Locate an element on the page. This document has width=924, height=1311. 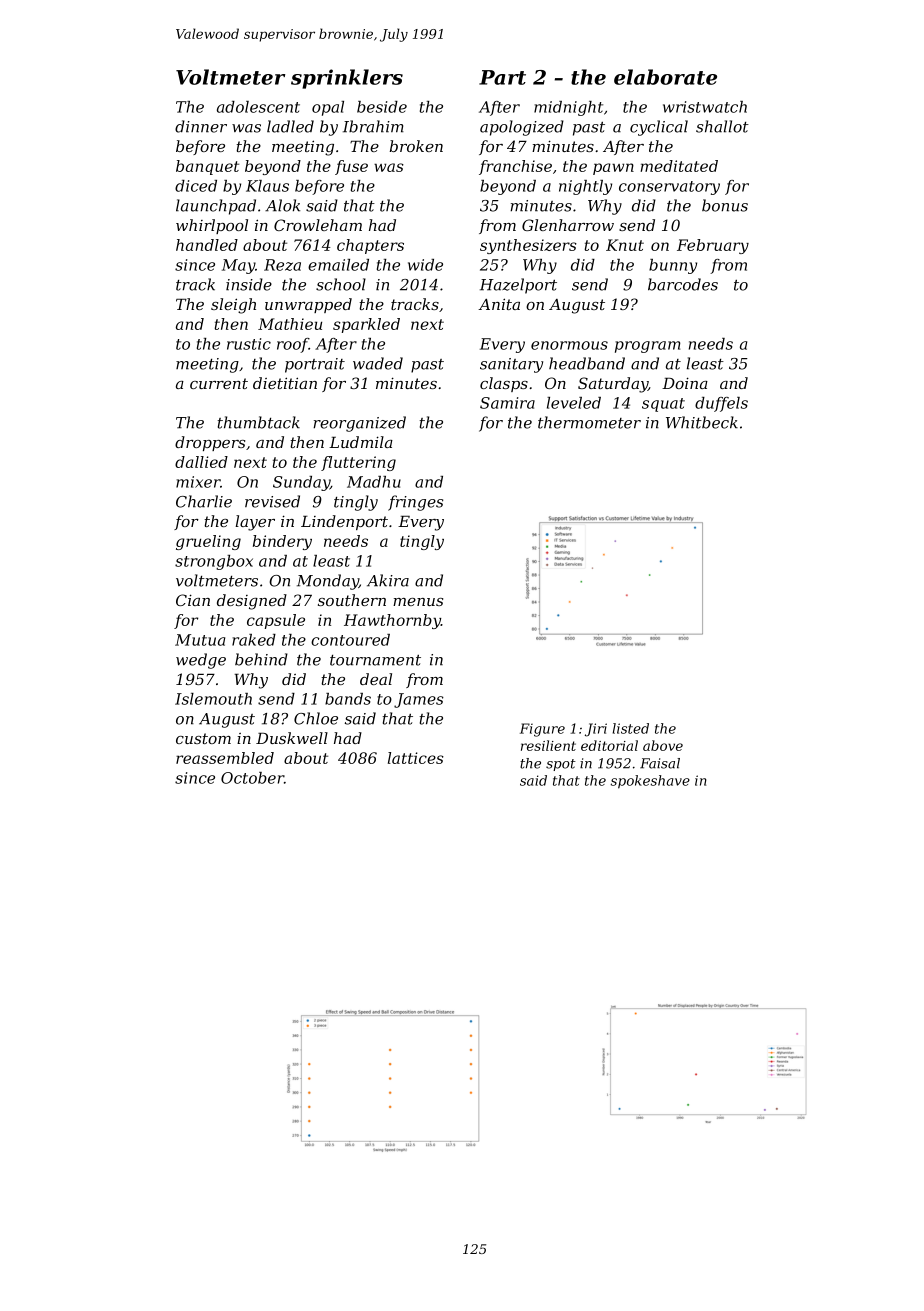
Part is located at coordinates (502, 77).
